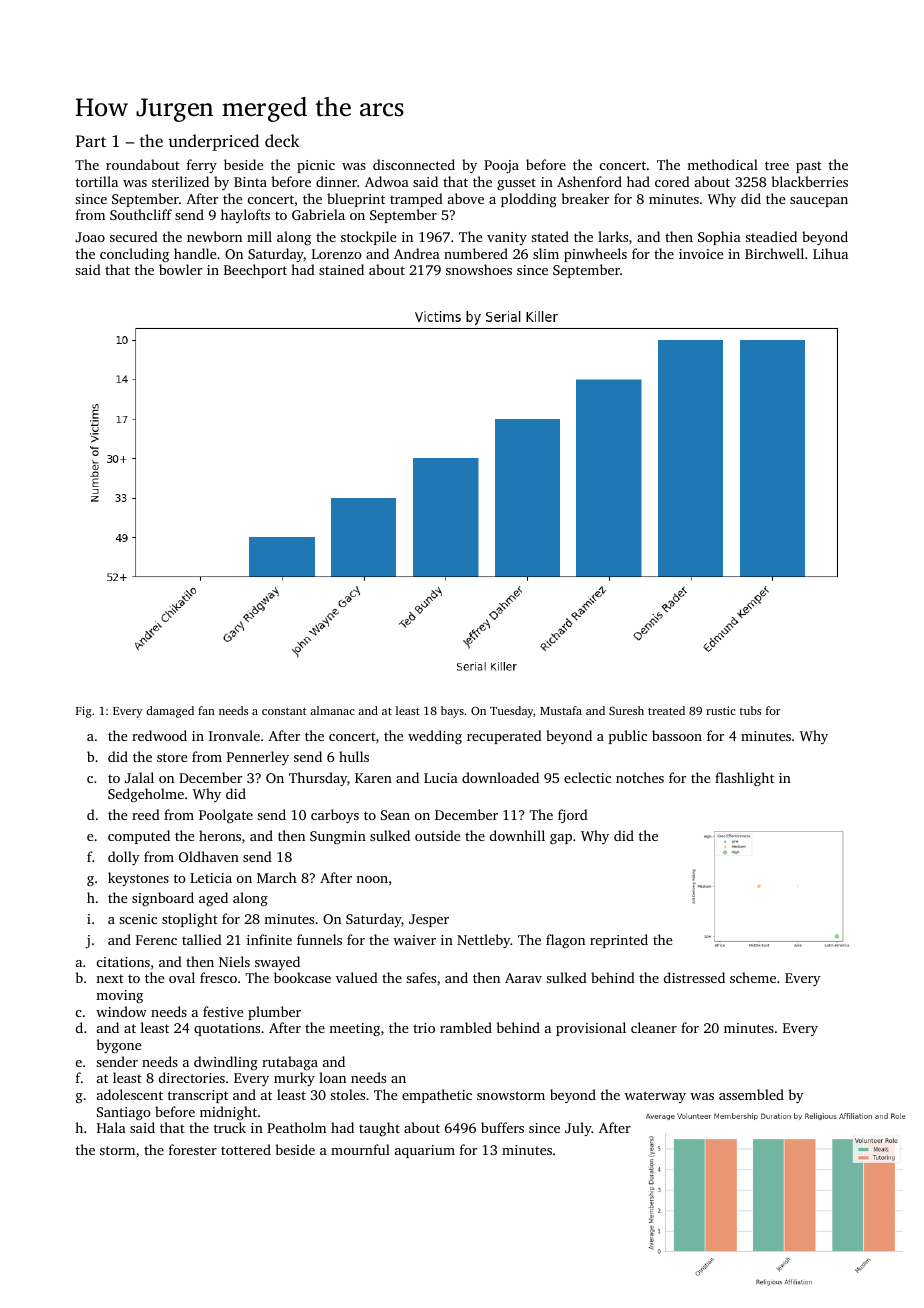  What do you see at coordinates (479, 269) in the screenshot?
I see `snowshoes` at bounding box center [479, 269].
